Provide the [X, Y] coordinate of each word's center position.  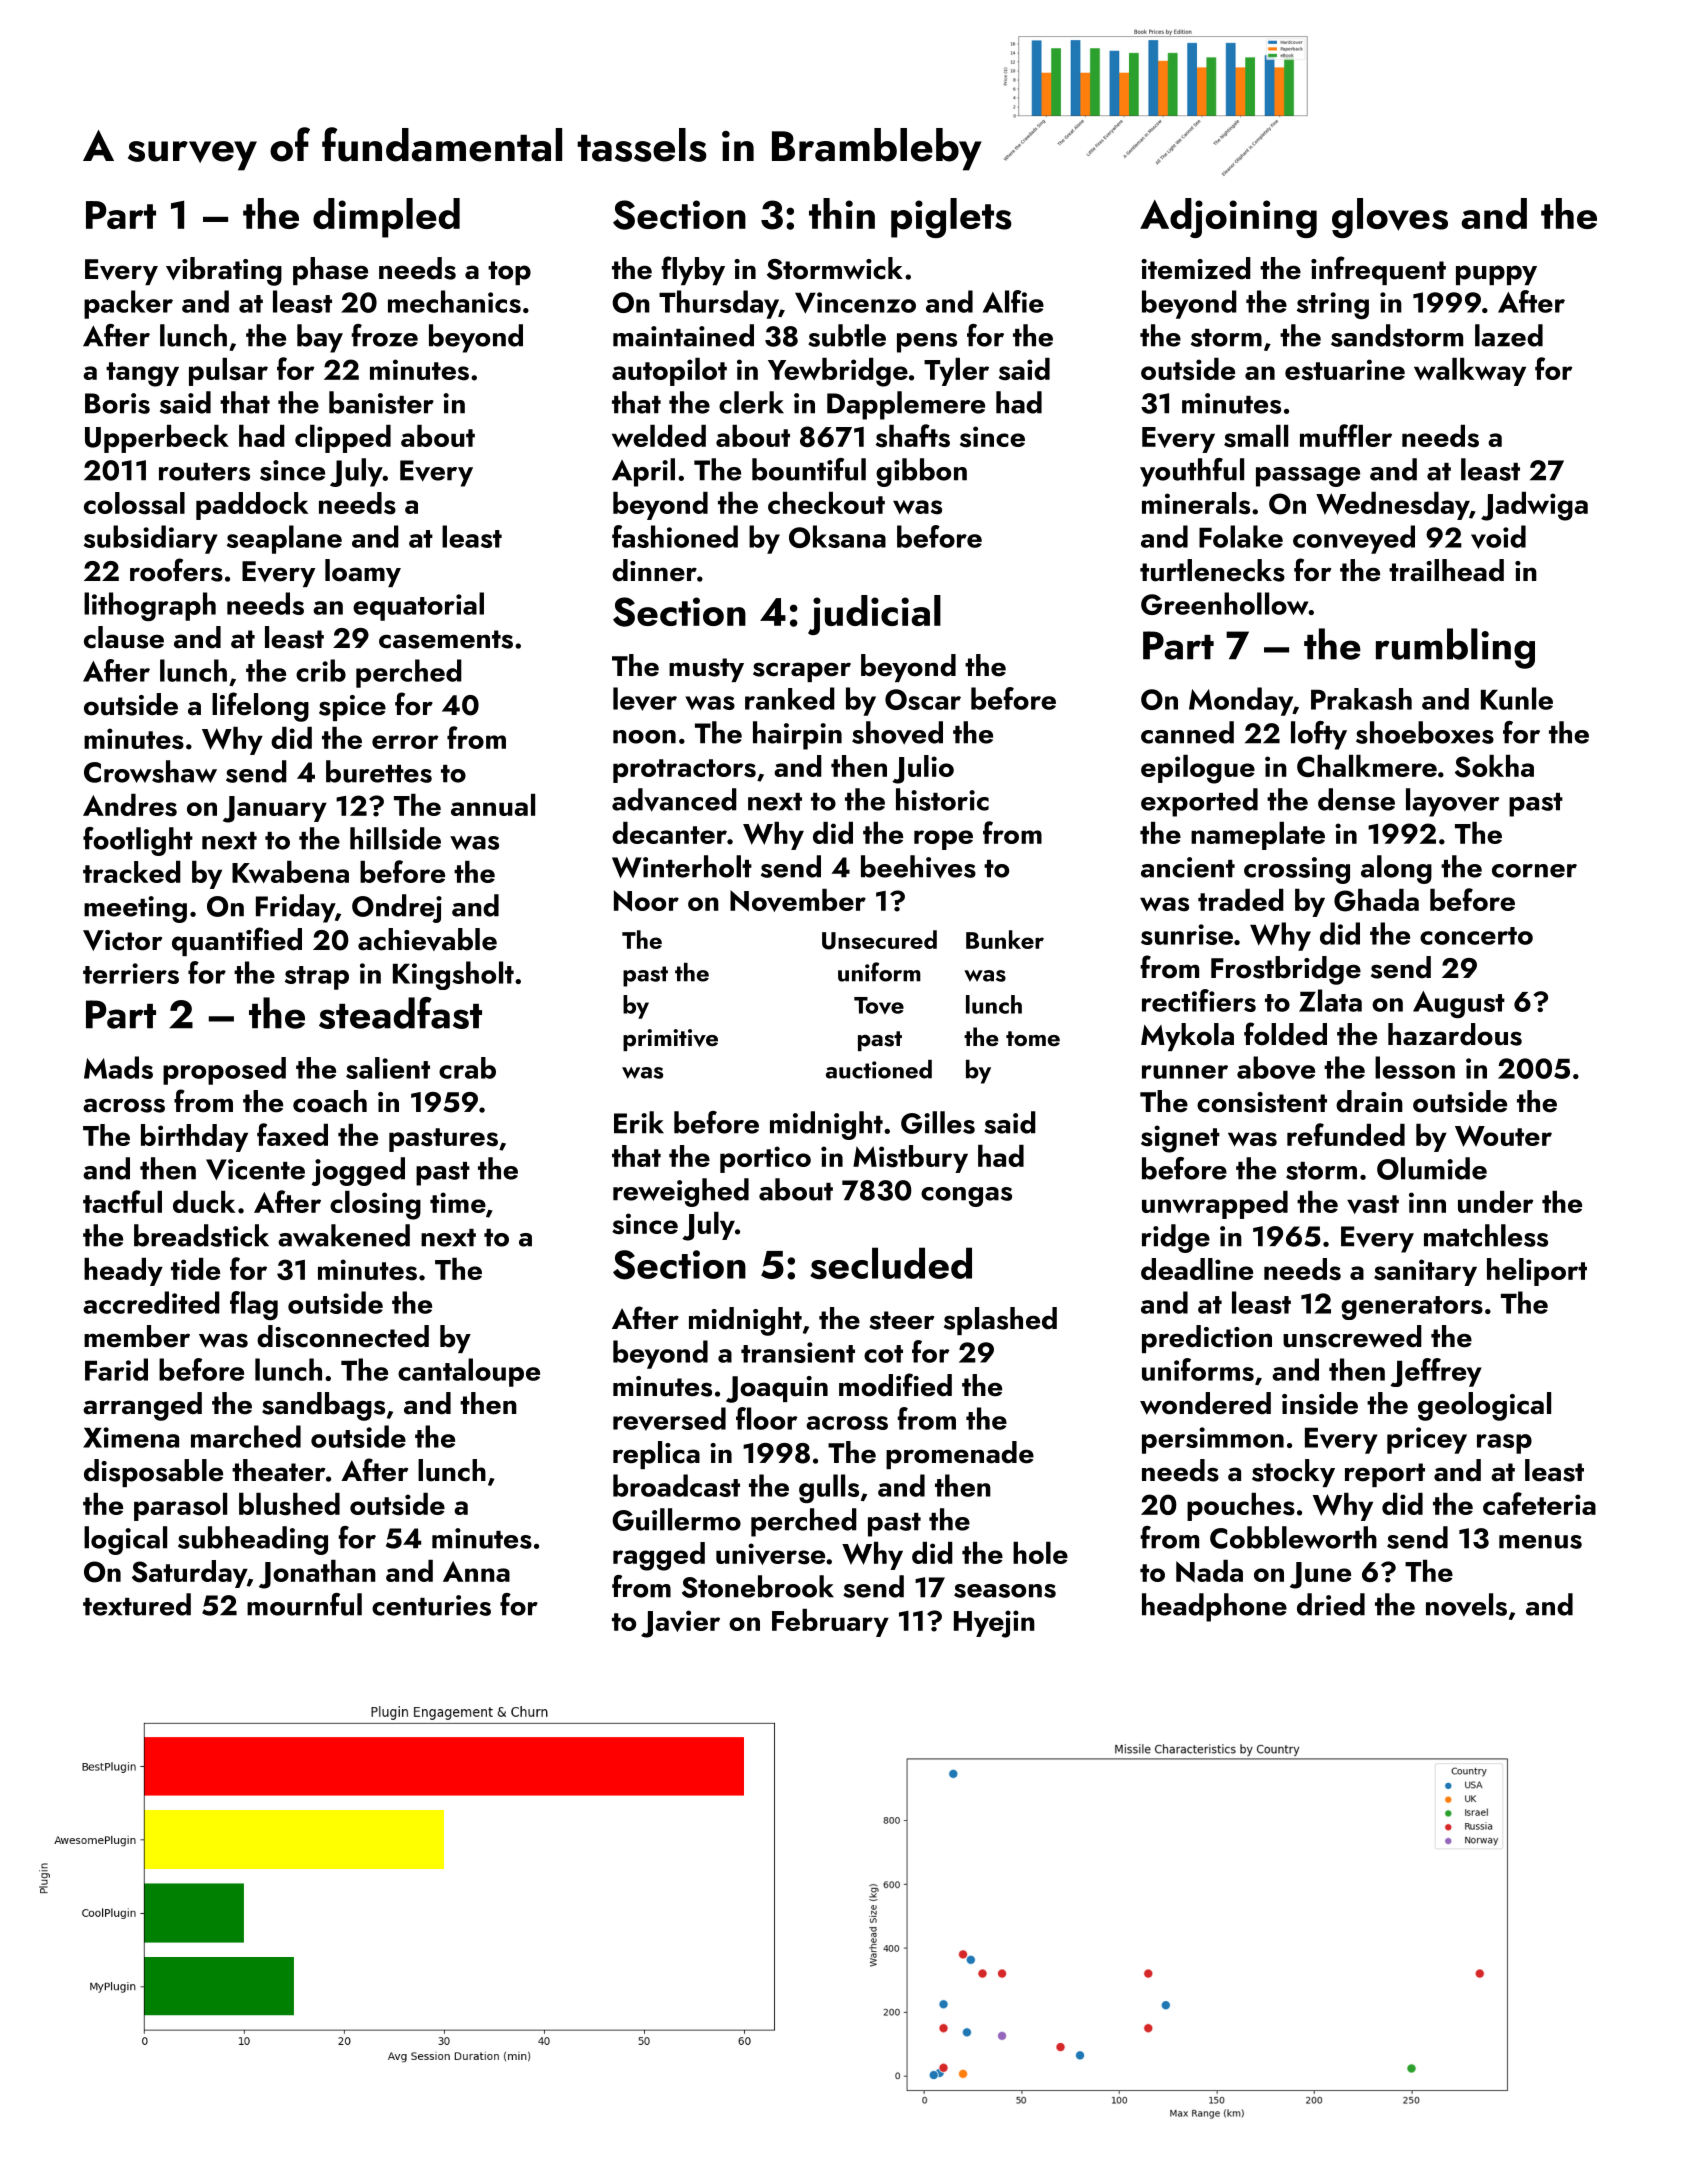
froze [384, 335]
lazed [1509, 335]
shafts [913, 436]
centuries [431, 1605]
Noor [646, 901]
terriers [131, 973]
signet [1180, 1139]
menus [1540, 1542]
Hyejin [994, 1624]
